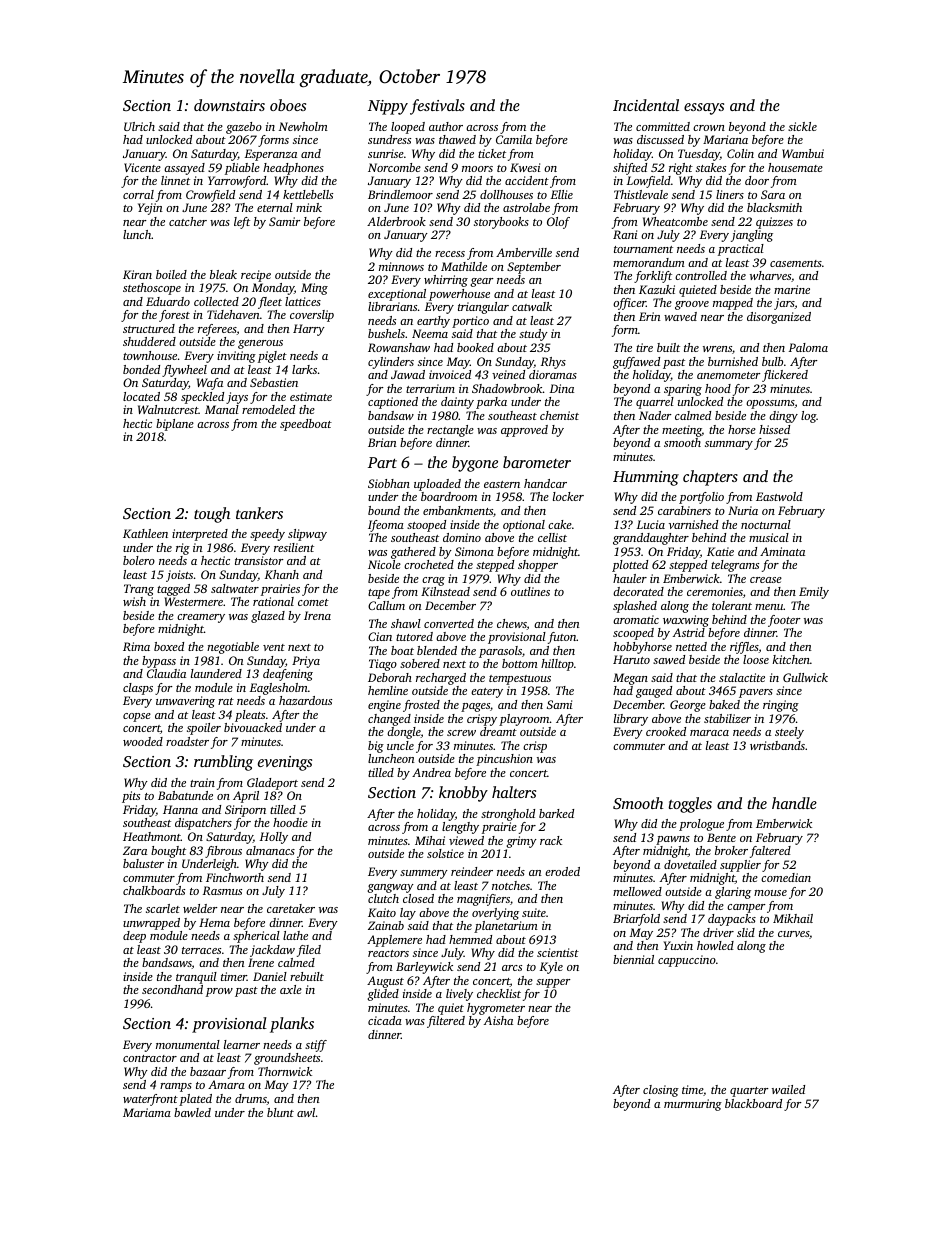 The width and height of the document is (952, 1233). What do you see at coordinates (408, 374) in the document?
I see `Jawad` at bounding box center [408, 374].
